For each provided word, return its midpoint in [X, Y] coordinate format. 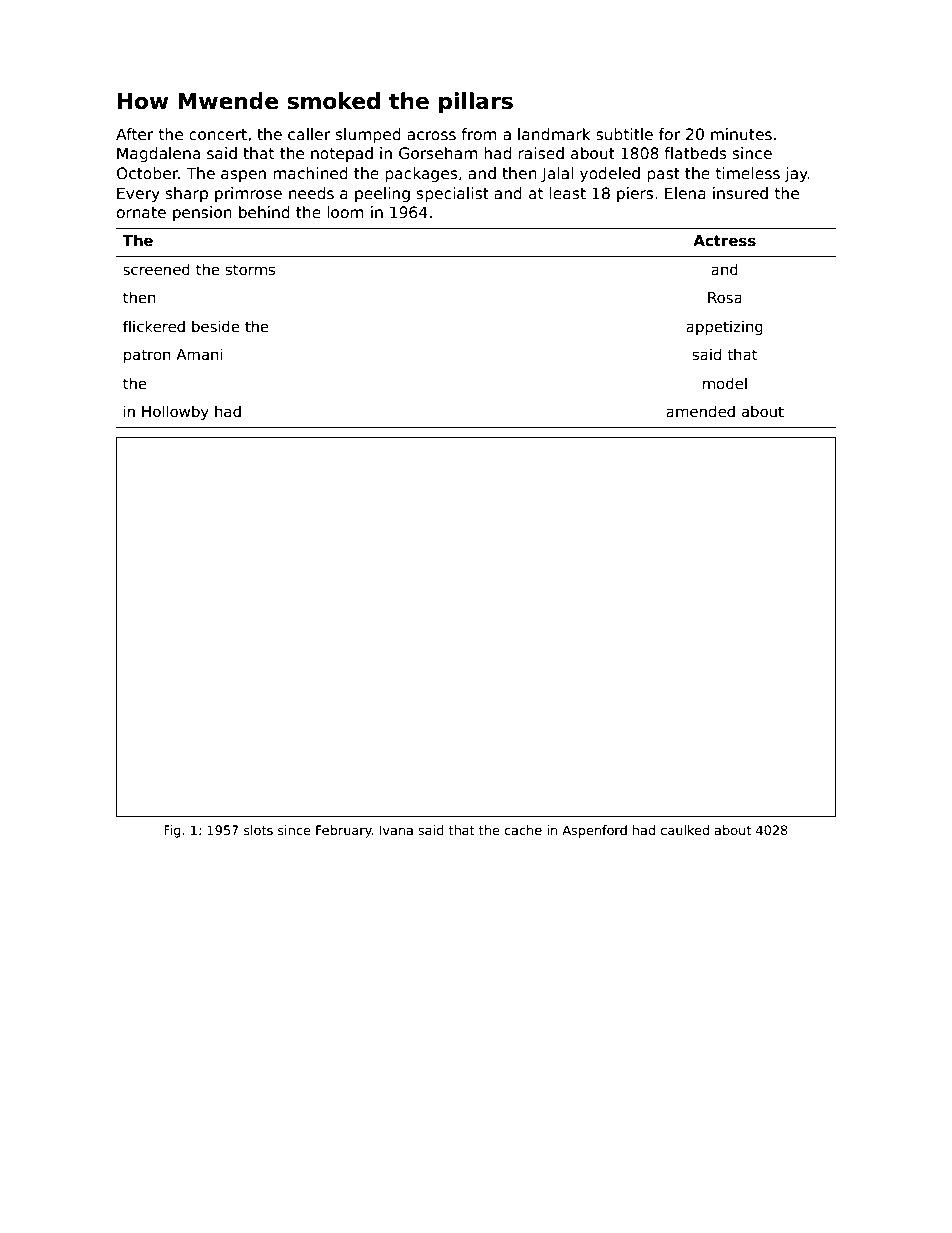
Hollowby [175, 412]
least [567, 193]
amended [700, 411]
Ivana [396, 830]
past [663, 175]
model [725, 383]
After [135, 134]
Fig [172, 831]
